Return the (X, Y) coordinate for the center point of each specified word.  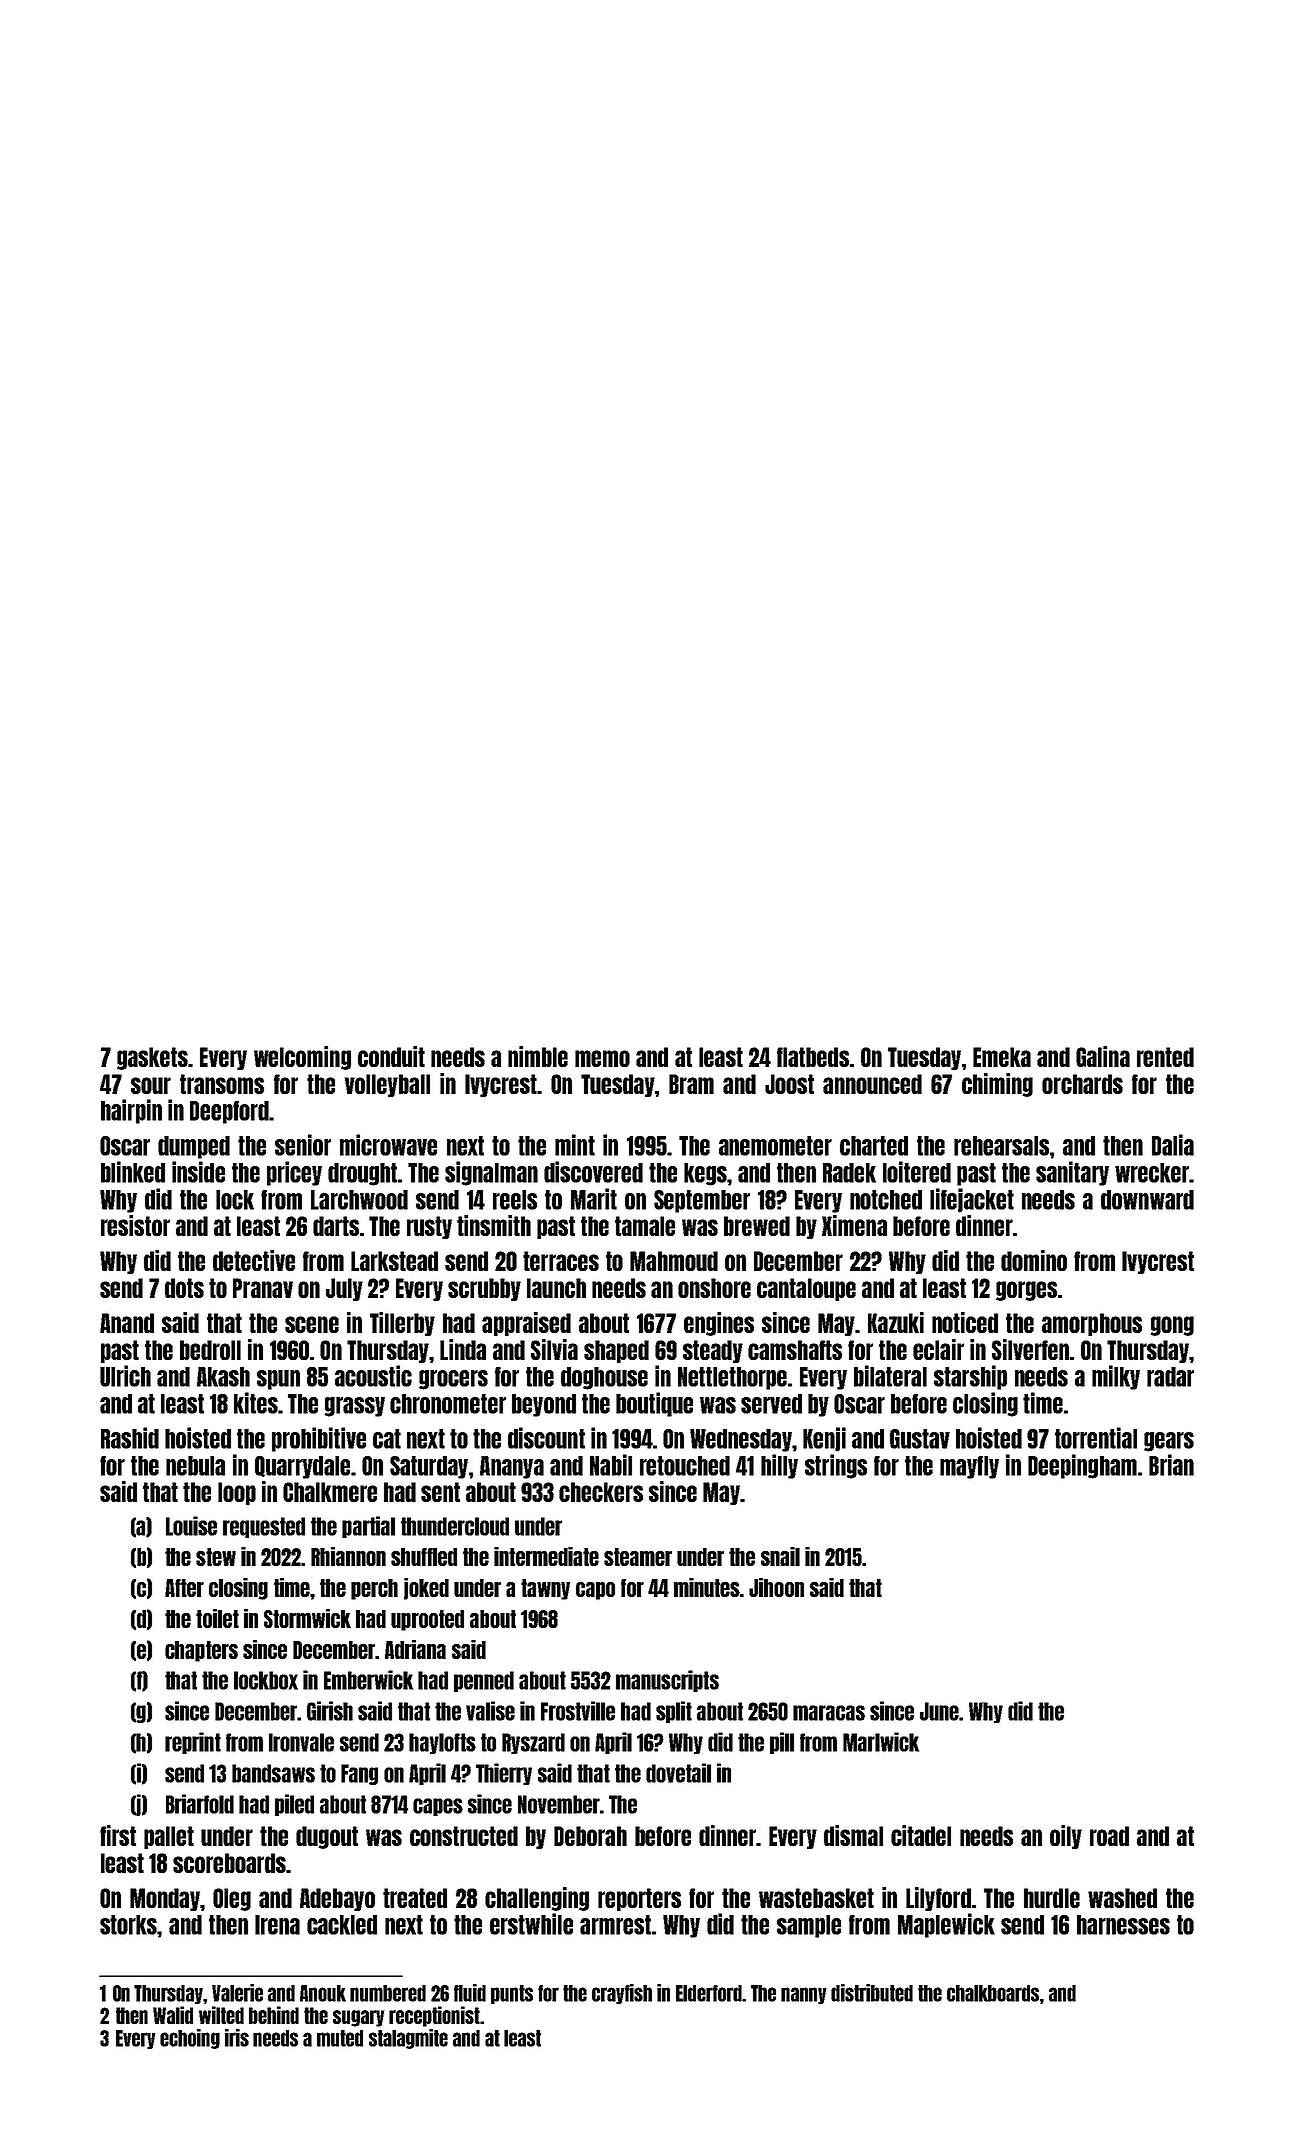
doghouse (604, 1378)
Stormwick (307, 1618)
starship (970, 1377)
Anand (127, 1323)
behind (274, 2015)
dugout (327, 1837)
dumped (194, 1147)
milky (1116, 1377)
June (939, 1711)
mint (575, 1145)
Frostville (578, 1711)
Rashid (130, 1438)
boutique (654, 1404)
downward (1147, 1200)
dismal (853, 1835)
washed (1122, 1898)
